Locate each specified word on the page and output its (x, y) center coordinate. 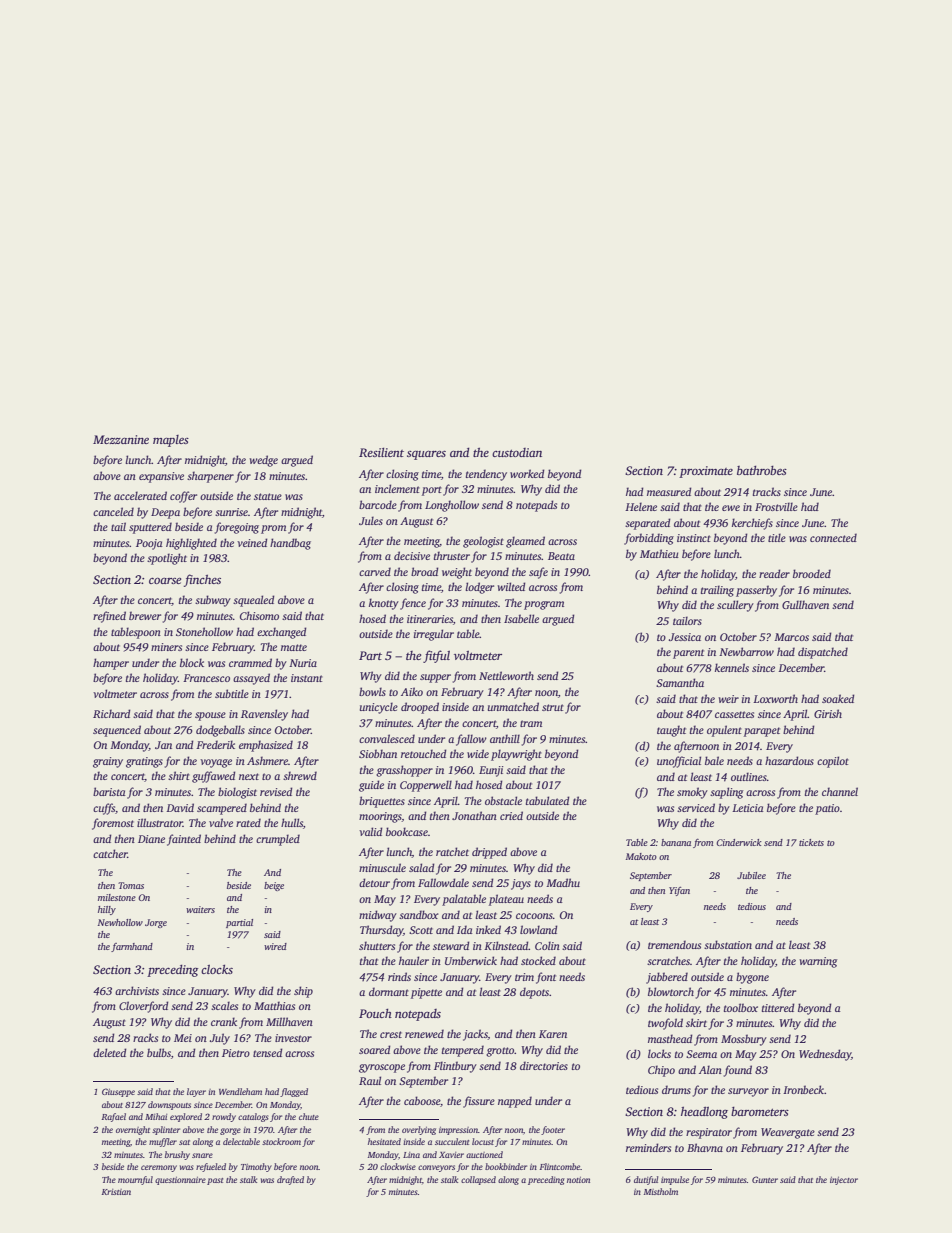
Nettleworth (506, 675)
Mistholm (661, 1191)
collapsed (478, 1180)
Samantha (680, 682)
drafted (290, 1180)
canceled (113, 511)
